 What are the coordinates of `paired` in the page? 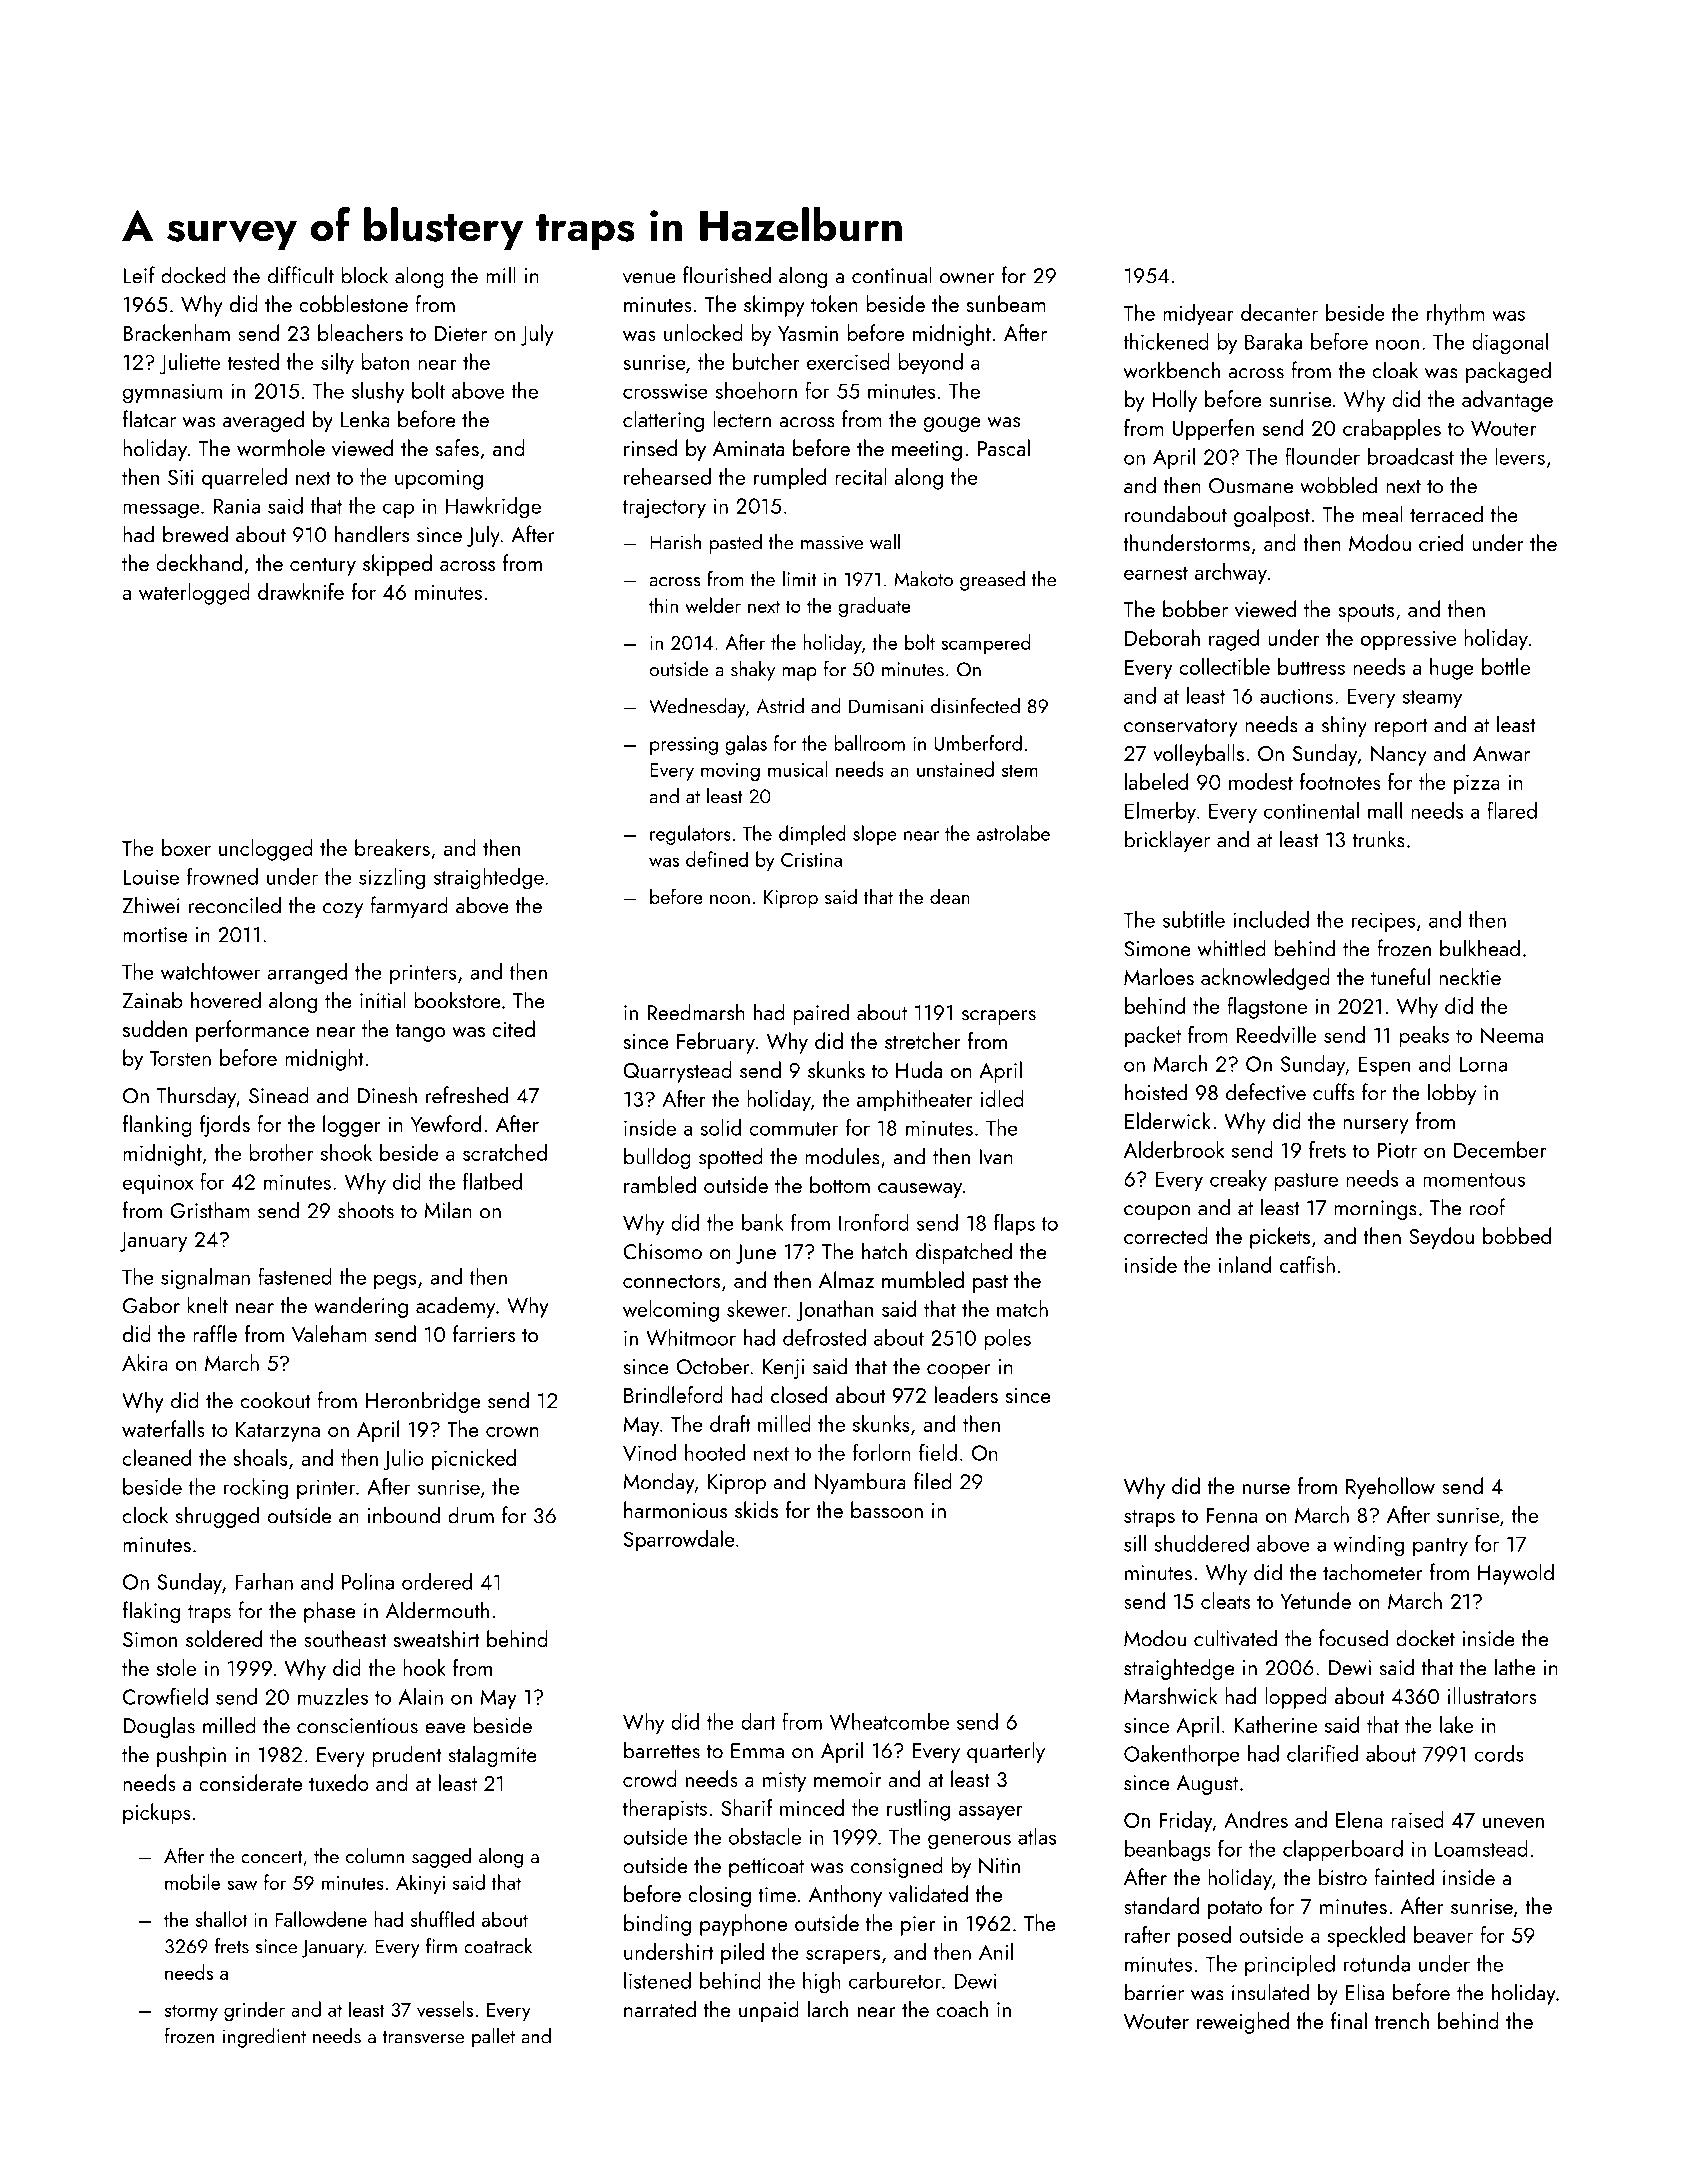 It's located at (821, 1014).
